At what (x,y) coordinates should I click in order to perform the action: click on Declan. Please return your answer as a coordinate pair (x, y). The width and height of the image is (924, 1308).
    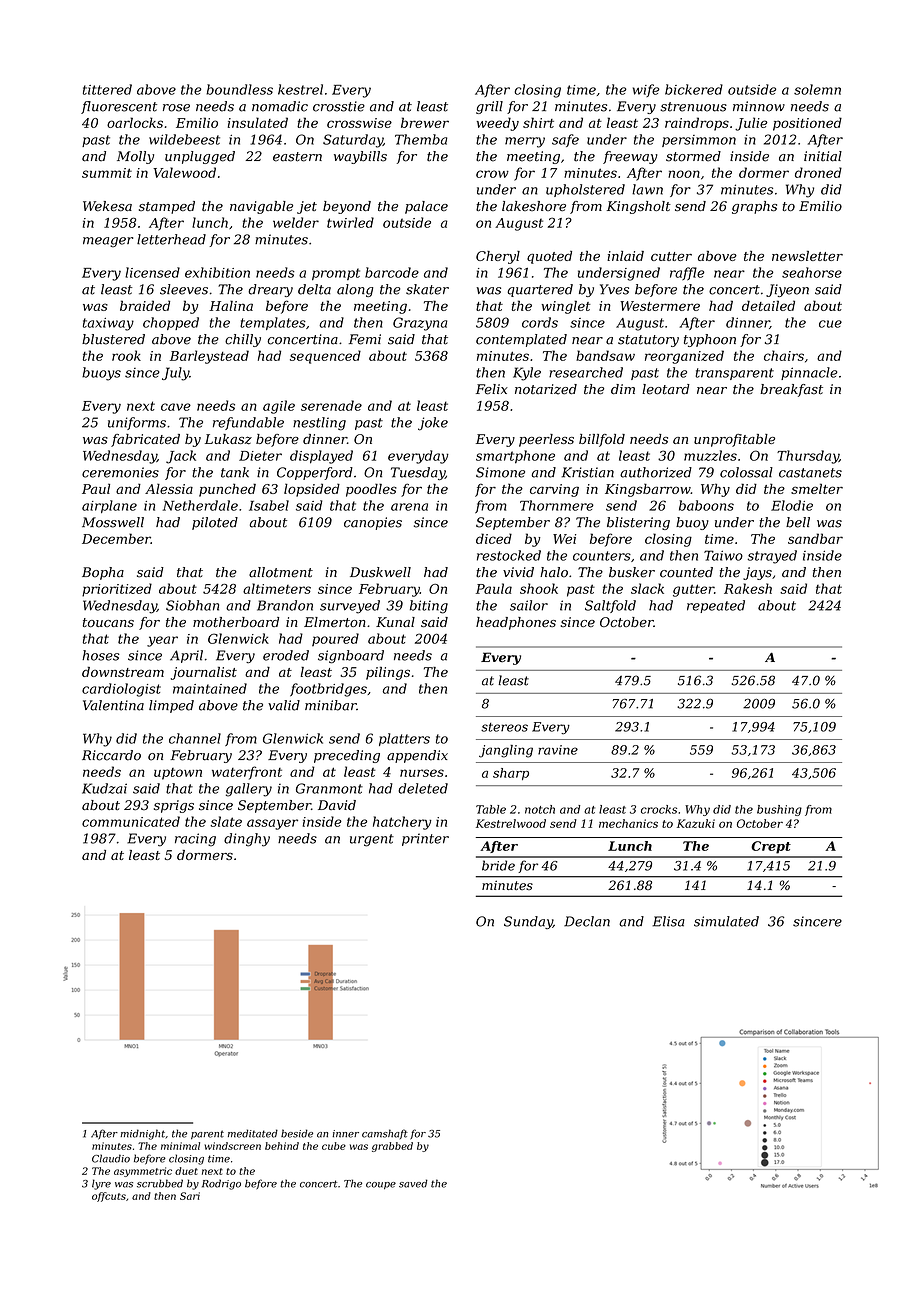
    Looking at the image, I should click on (587, 921).
